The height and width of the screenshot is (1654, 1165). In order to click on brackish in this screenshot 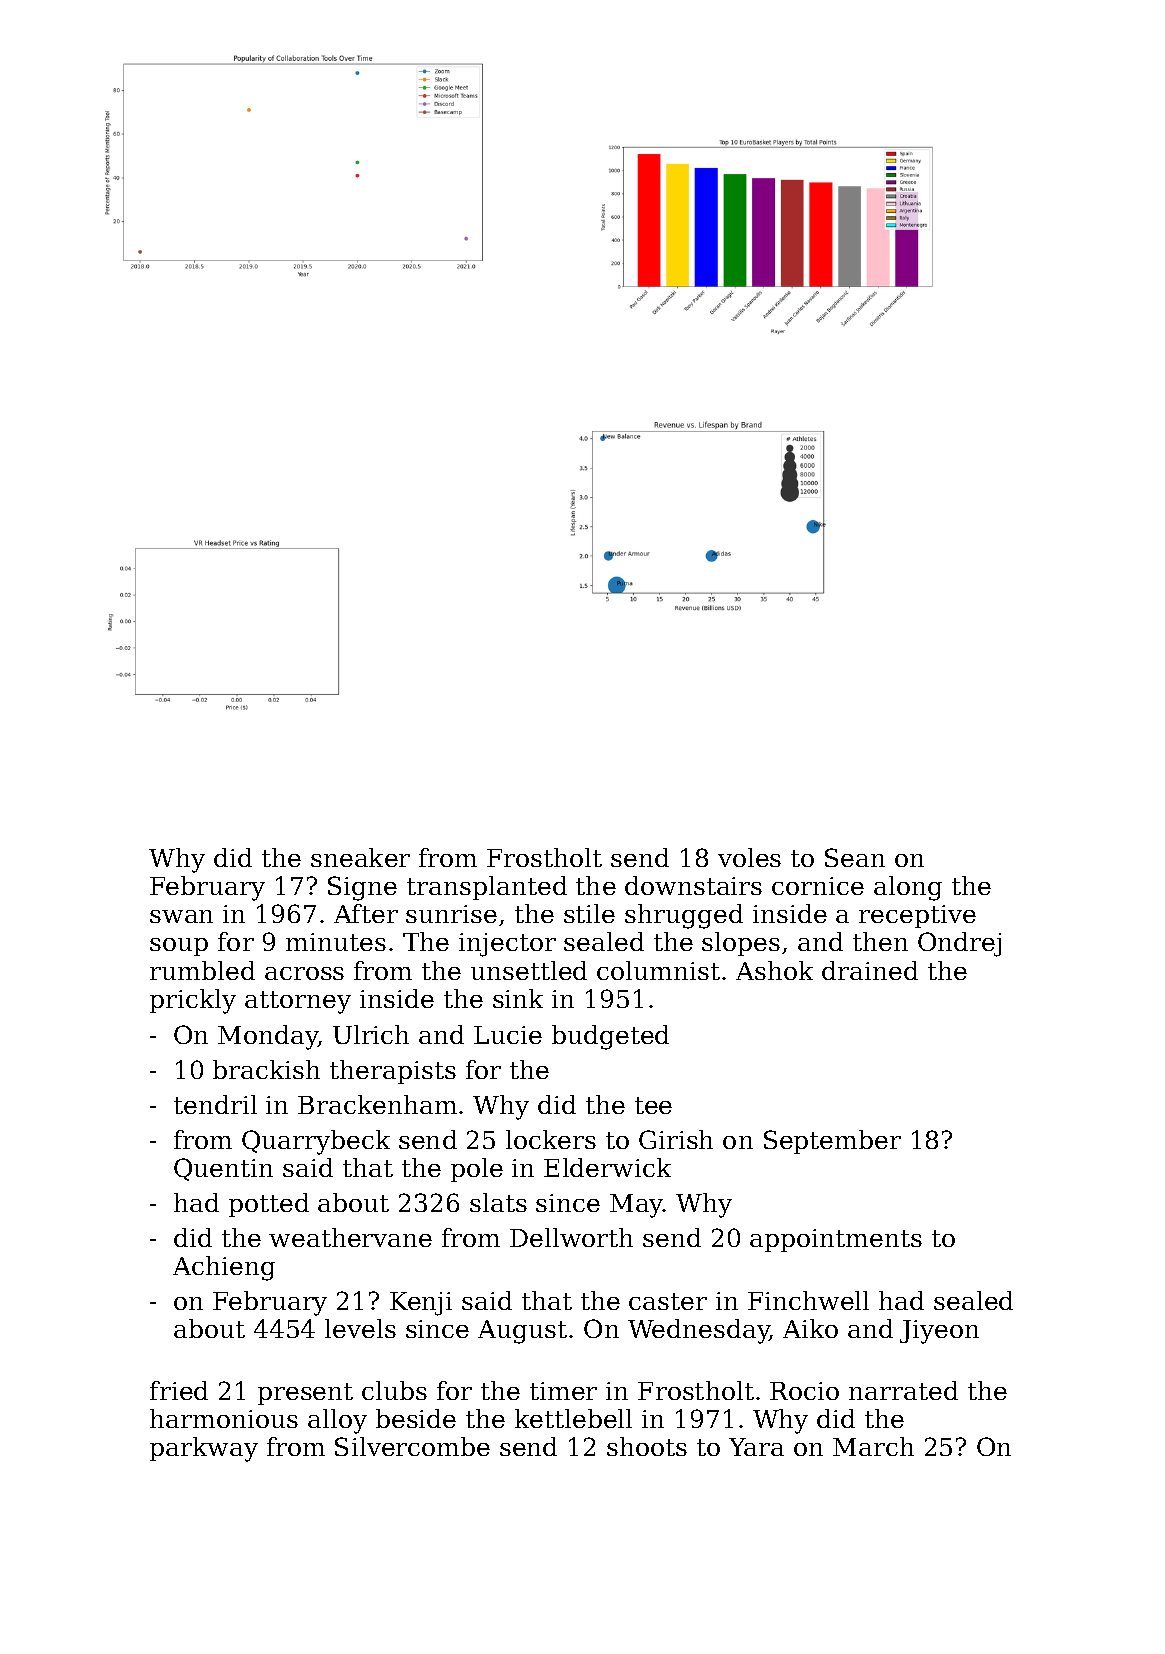, I will do `click(266, 1069)`.
